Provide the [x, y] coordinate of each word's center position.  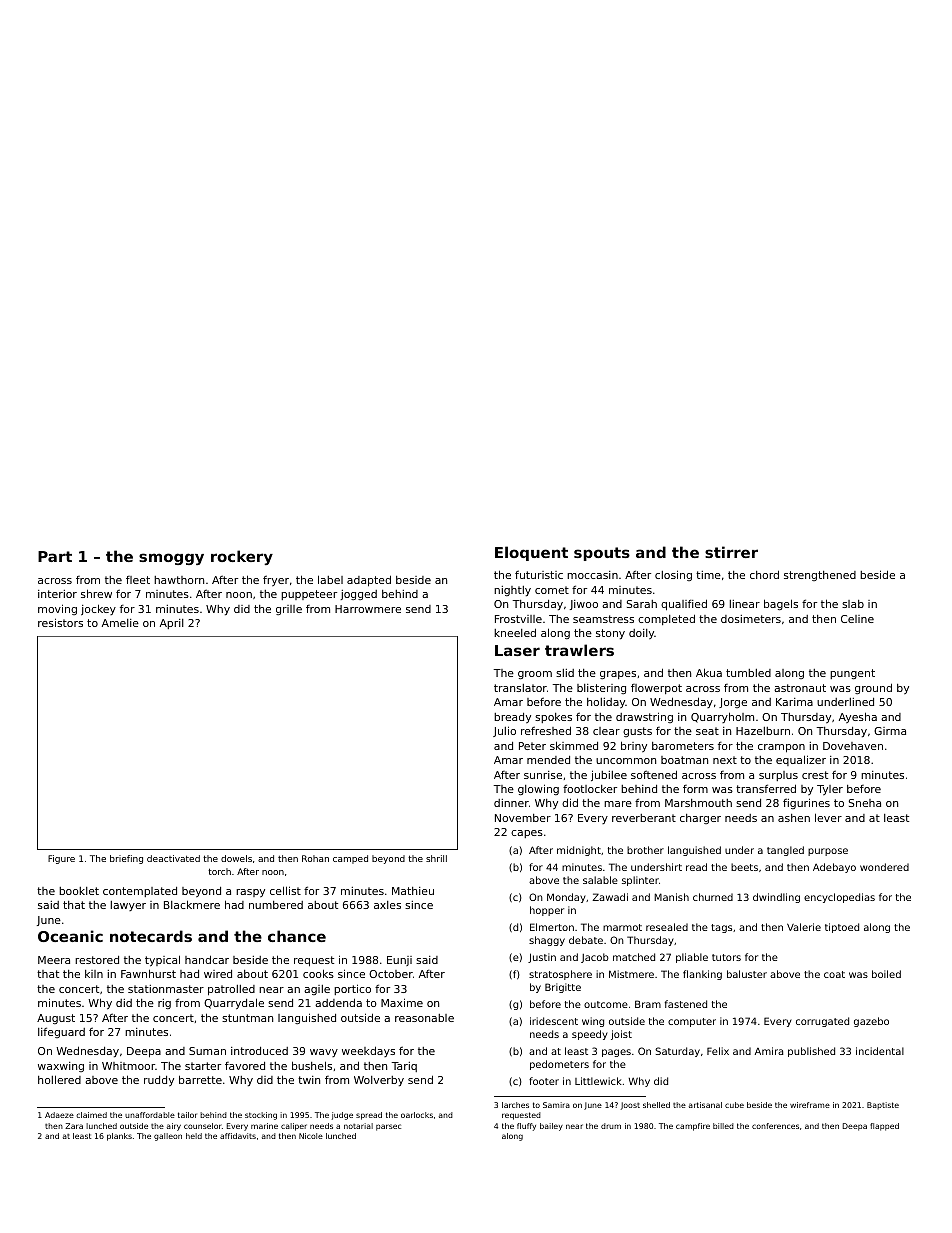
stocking [261, 1116]
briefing [126, 859]
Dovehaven [853, 746]
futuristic [539, 574]
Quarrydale [234, 1004]
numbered [276, 905]
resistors [60, 622]
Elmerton [552, 927]
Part [55, 556]
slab [853, 604]
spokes [553, 718]
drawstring [644, 717]
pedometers [559, 1065]
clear [606, 731]
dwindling [776, 898]
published [811, 1052]
